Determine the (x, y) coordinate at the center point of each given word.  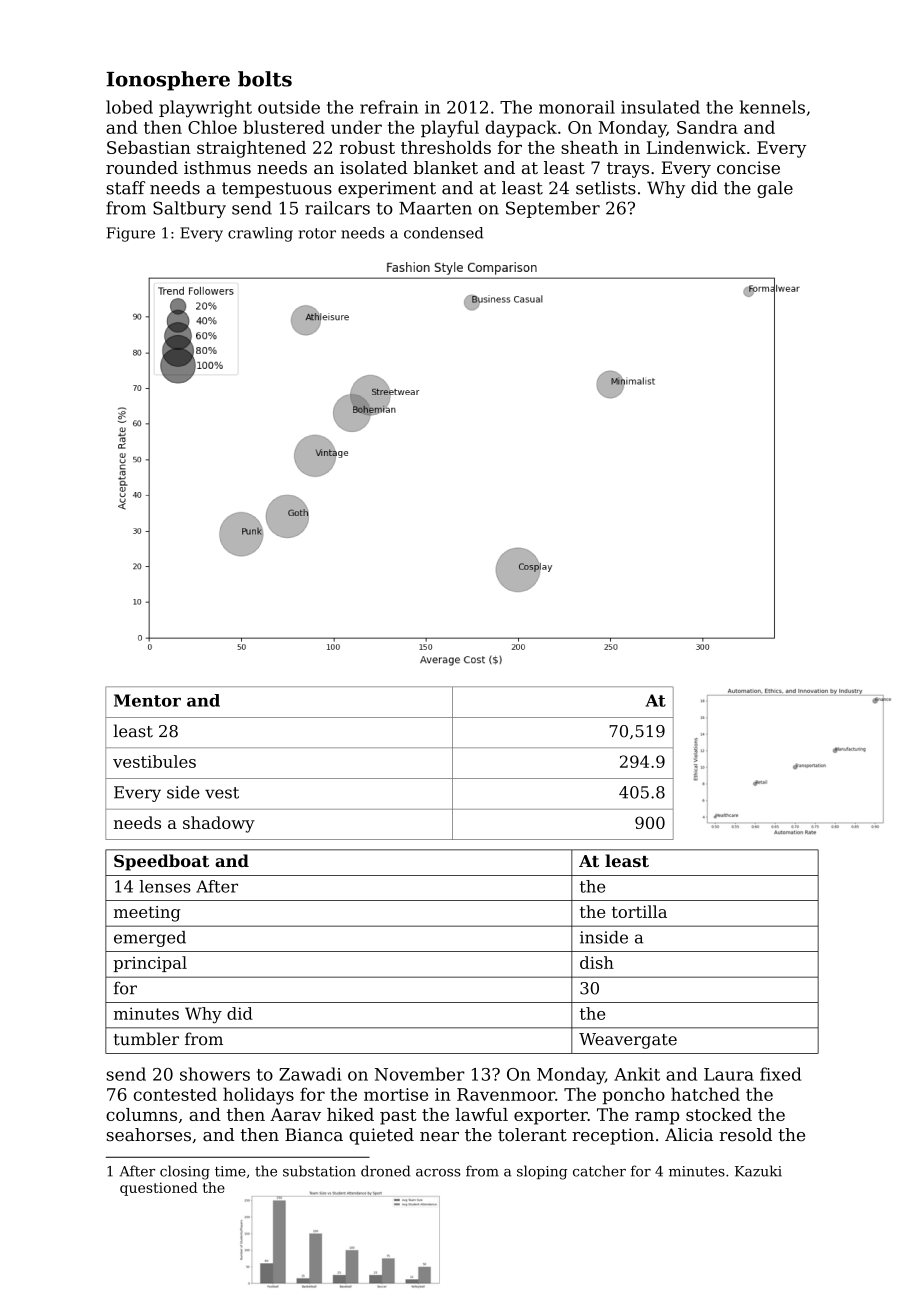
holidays (258, 1096)
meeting (147, 914)
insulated (660, 107)
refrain (389, 107)
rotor (317, 233)
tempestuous (277, 190)
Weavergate (628, 1041)
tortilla (639, 911)
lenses (165, 886)
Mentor (147, 700)
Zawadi (310, 1074)
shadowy (219, 824)
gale (775, 189)
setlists (606, 188)
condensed (443, 233)
